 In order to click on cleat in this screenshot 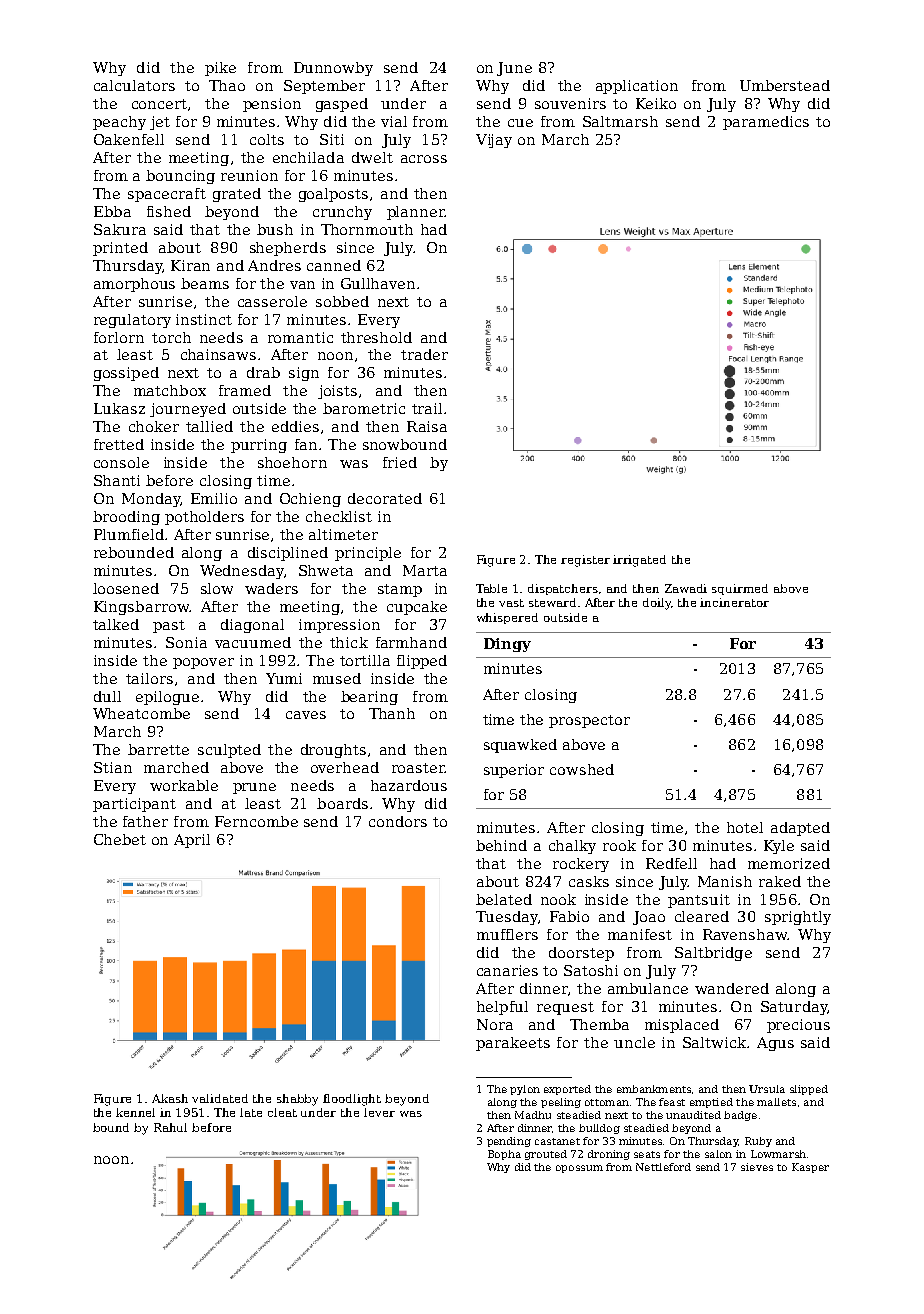, I will do `click(282, 1112)`.
